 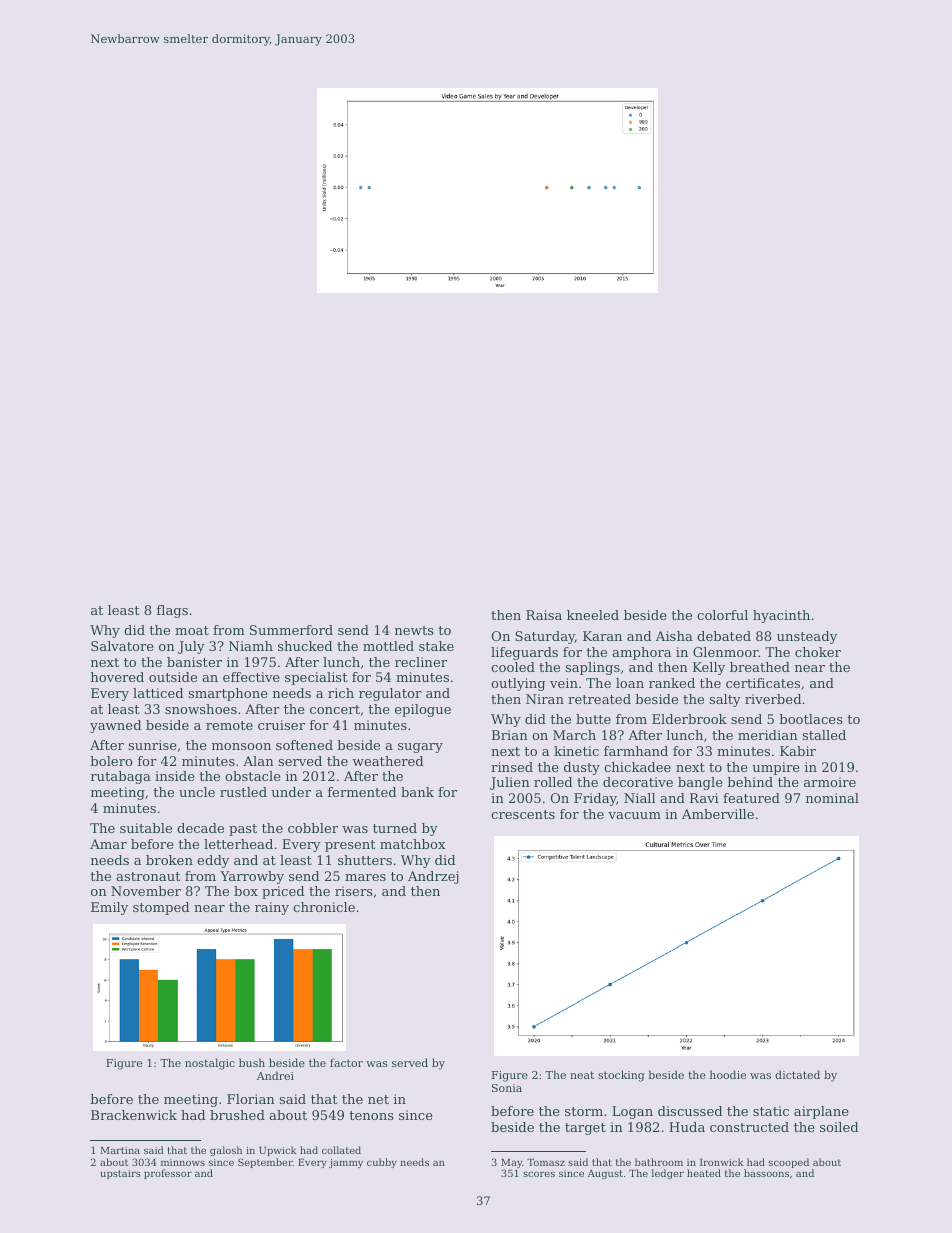 I want to click on Amberville, so click(x=718, y=814).
